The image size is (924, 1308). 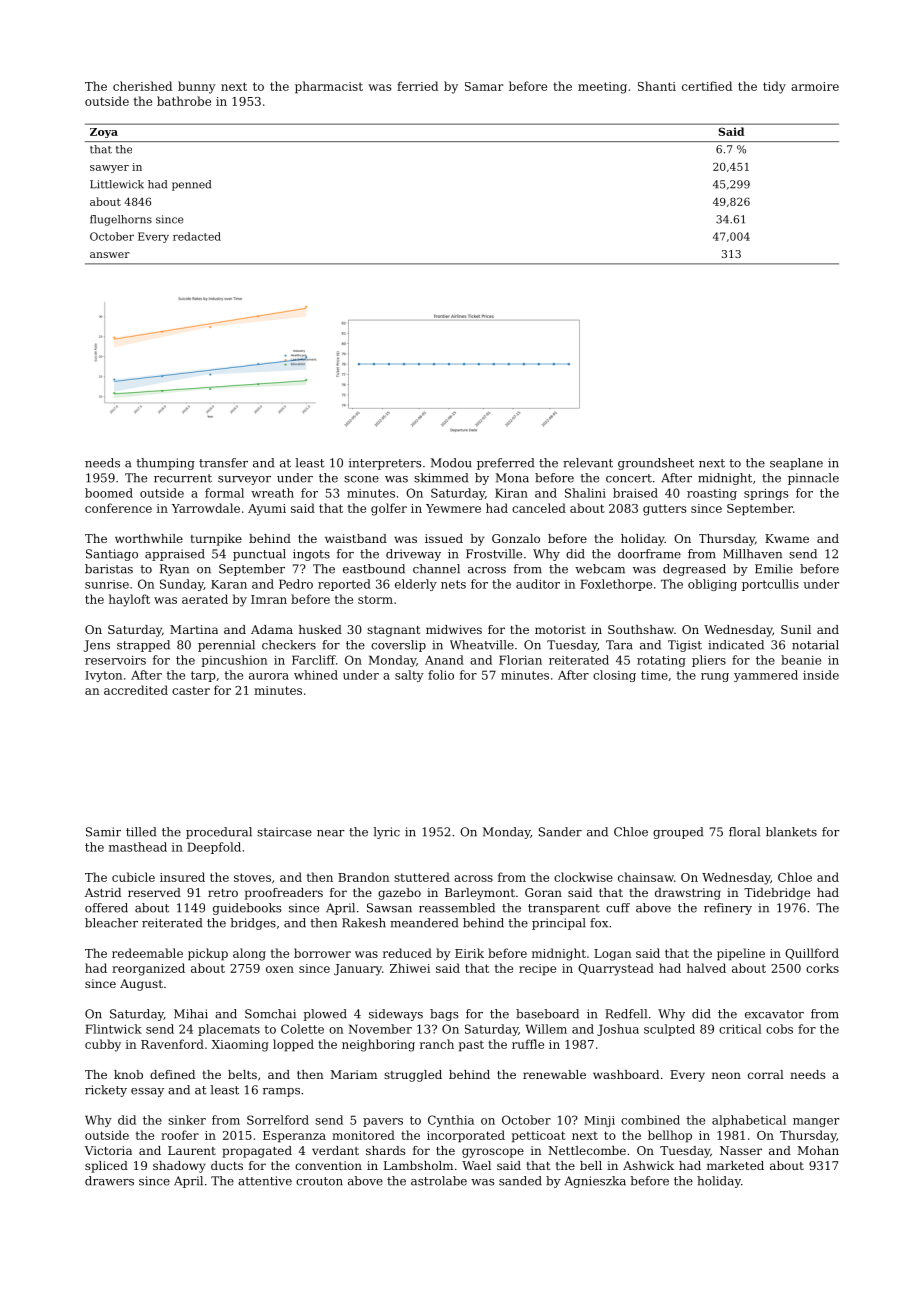 What do you see at coordinates (740, 1029) in the screenshot?
I see `critical` at bounding box center [740, 1029].
